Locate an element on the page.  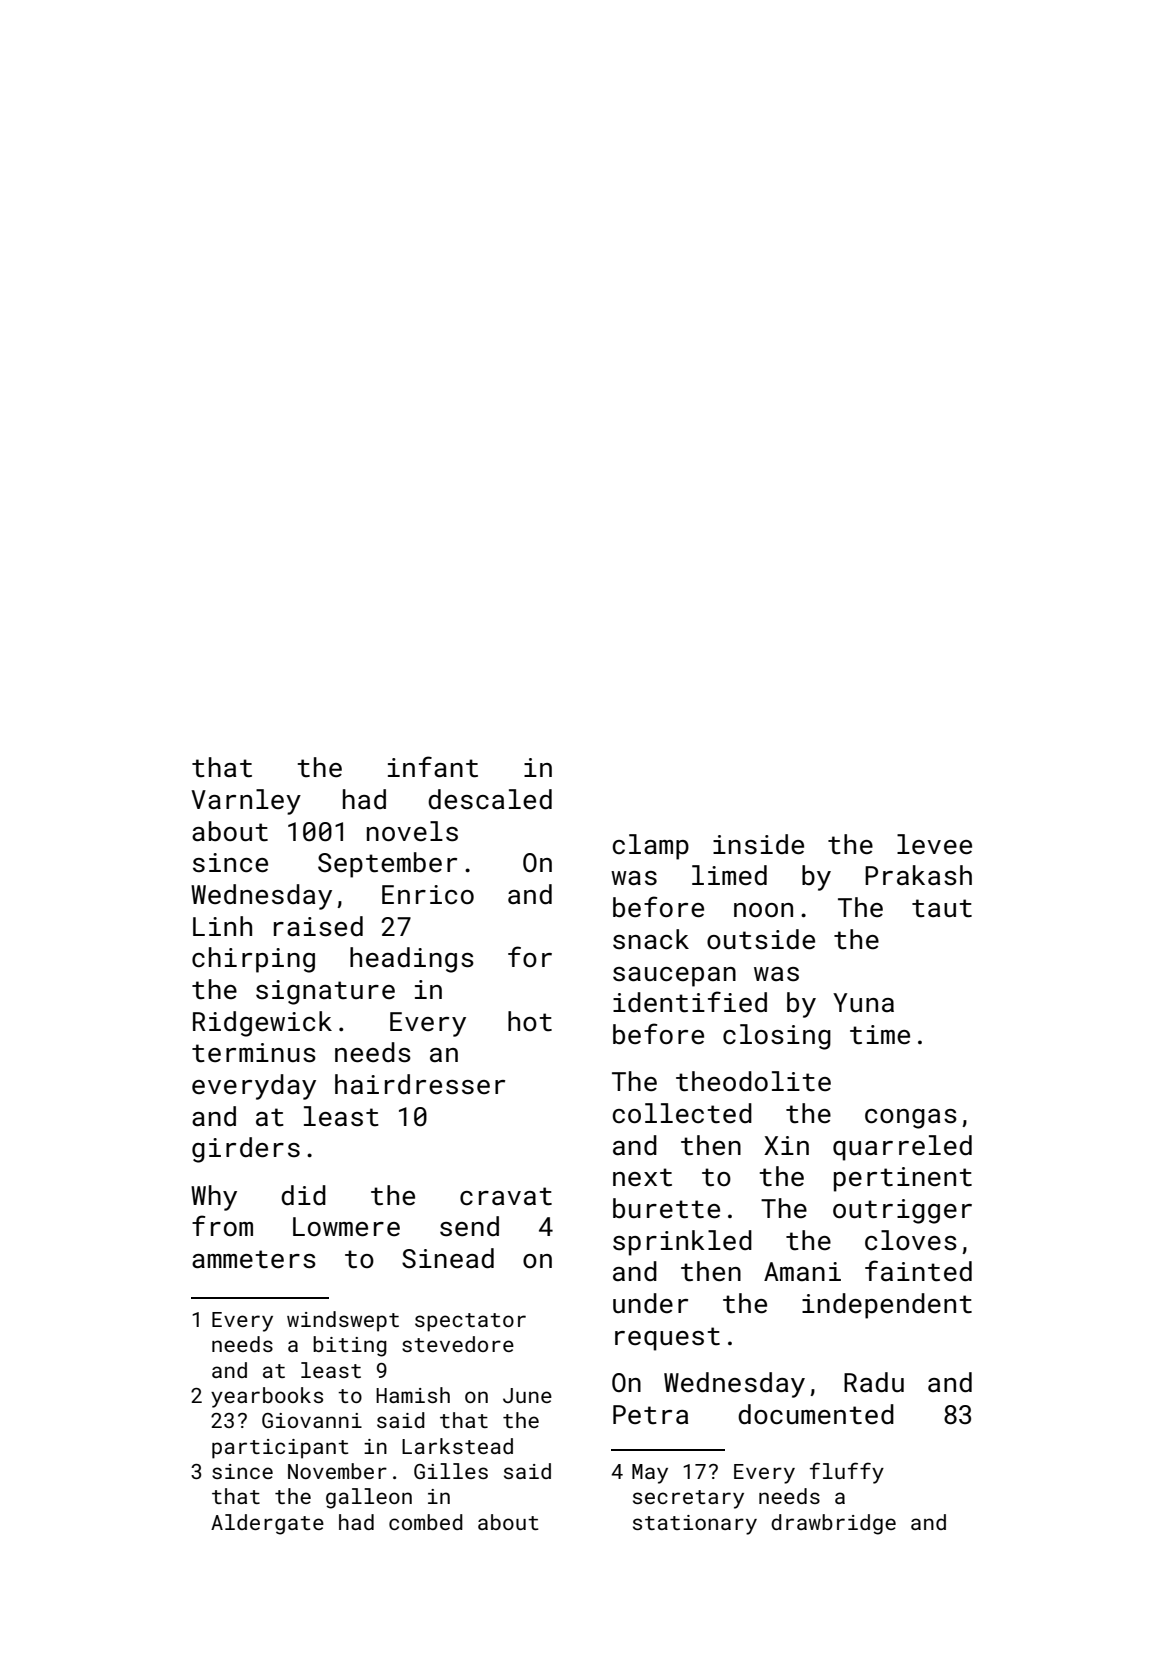
time is located at coordinates (880, 1035).
